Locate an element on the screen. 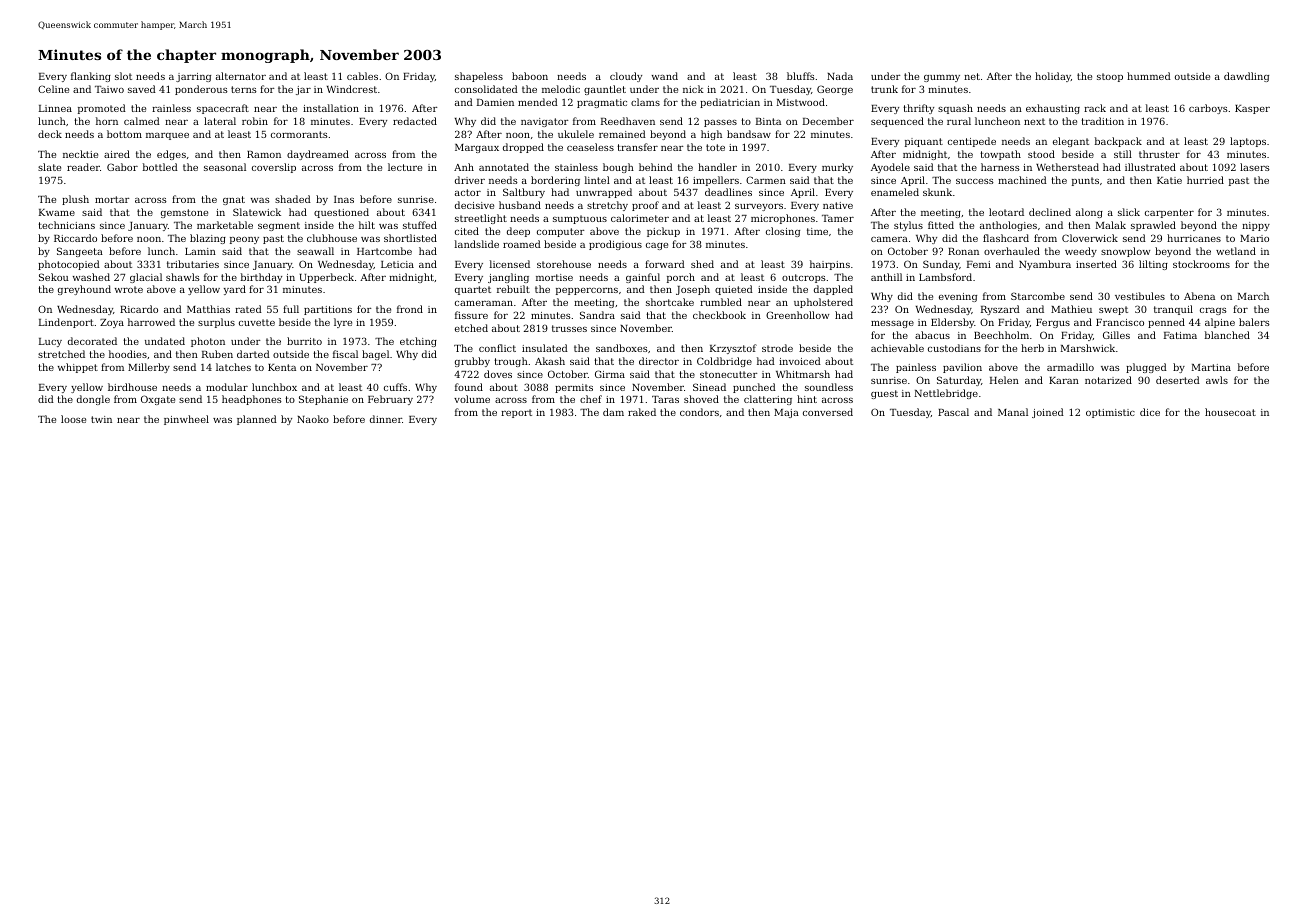  piquant is located at coordinates (924, 142).
